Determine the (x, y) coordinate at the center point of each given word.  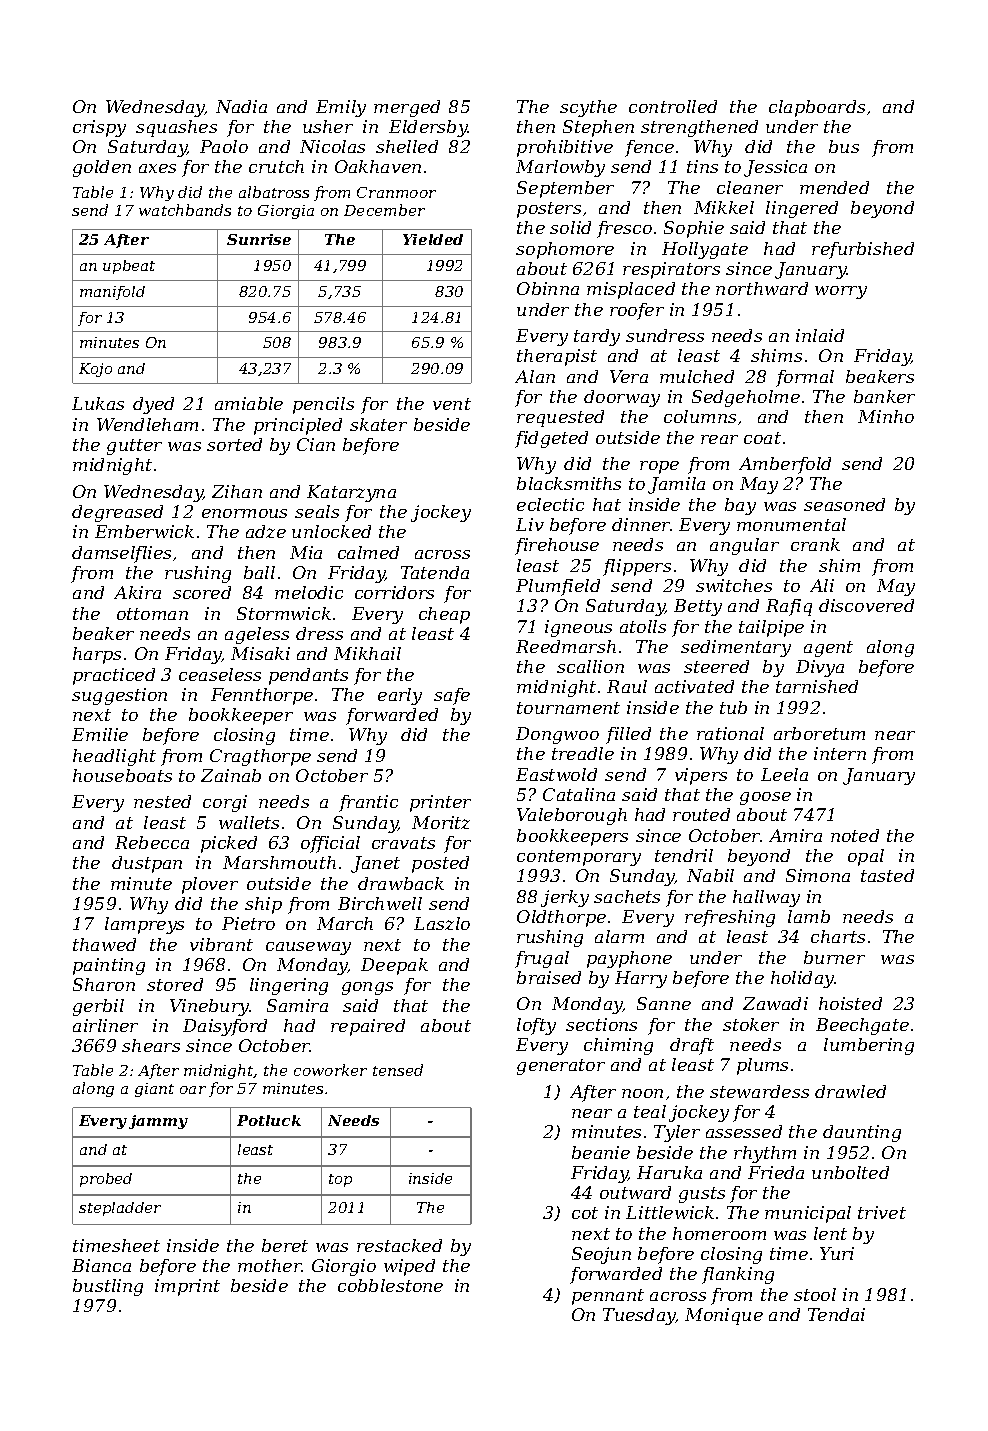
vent (452, 404)
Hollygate (705, 250)
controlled (673, 106)
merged (407, 108)
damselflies (121, 554)
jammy (158, 1122)
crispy (99, 128)
